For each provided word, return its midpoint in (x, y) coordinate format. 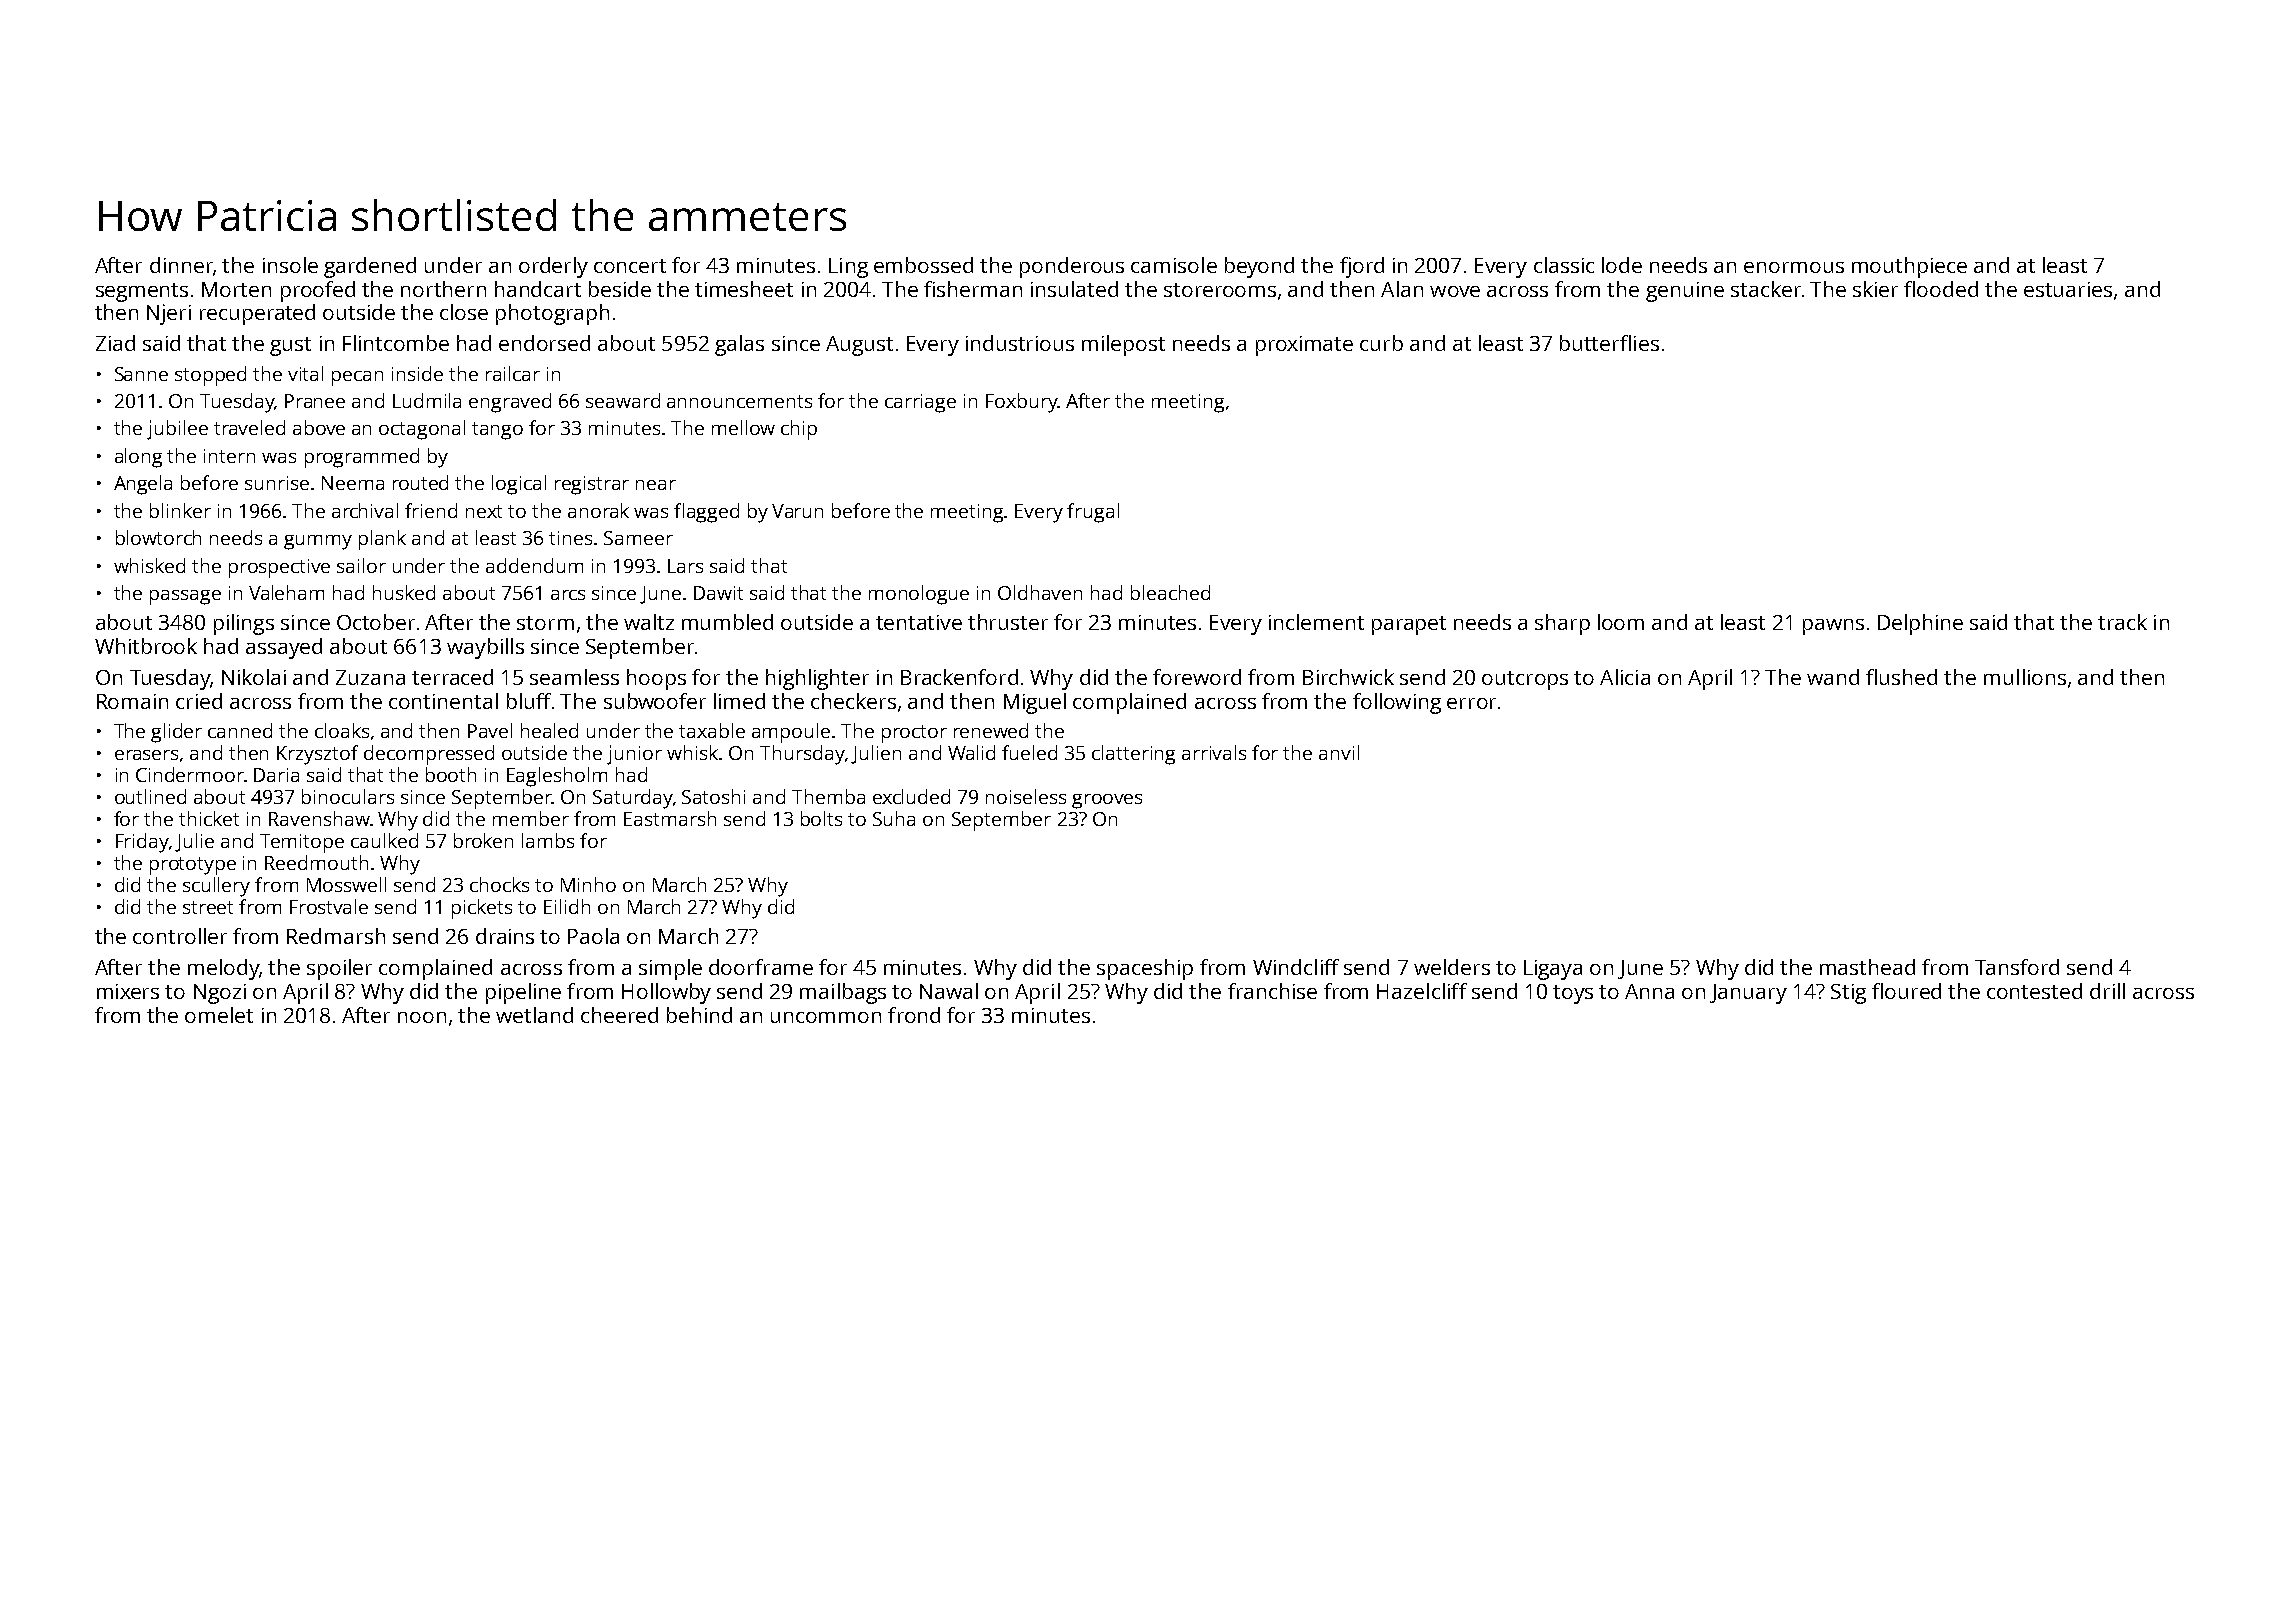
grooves (1107, 801)
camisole (1174, 265)
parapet (1409, 625)
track (2122, 622)
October (376, 622)
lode (1622, 265)
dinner (181, 265)
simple (670, 969)
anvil (1339, 752)
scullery (216, 887)
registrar (592, 485)
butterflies (1609, 343)
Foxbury (1022, 403)
